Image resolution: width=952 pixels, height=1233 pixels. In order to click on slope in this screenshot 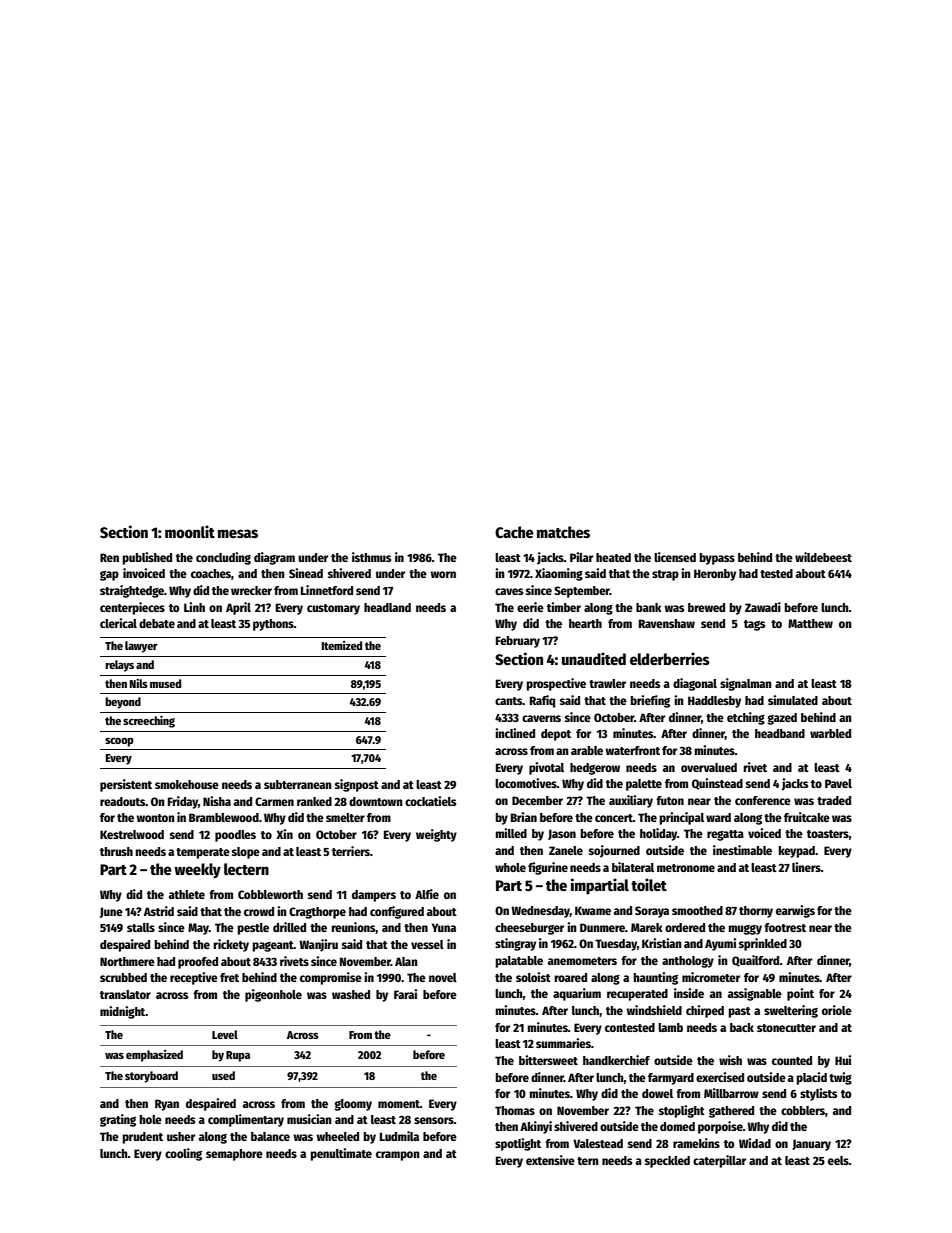, I will do `click(246, 853)`.
